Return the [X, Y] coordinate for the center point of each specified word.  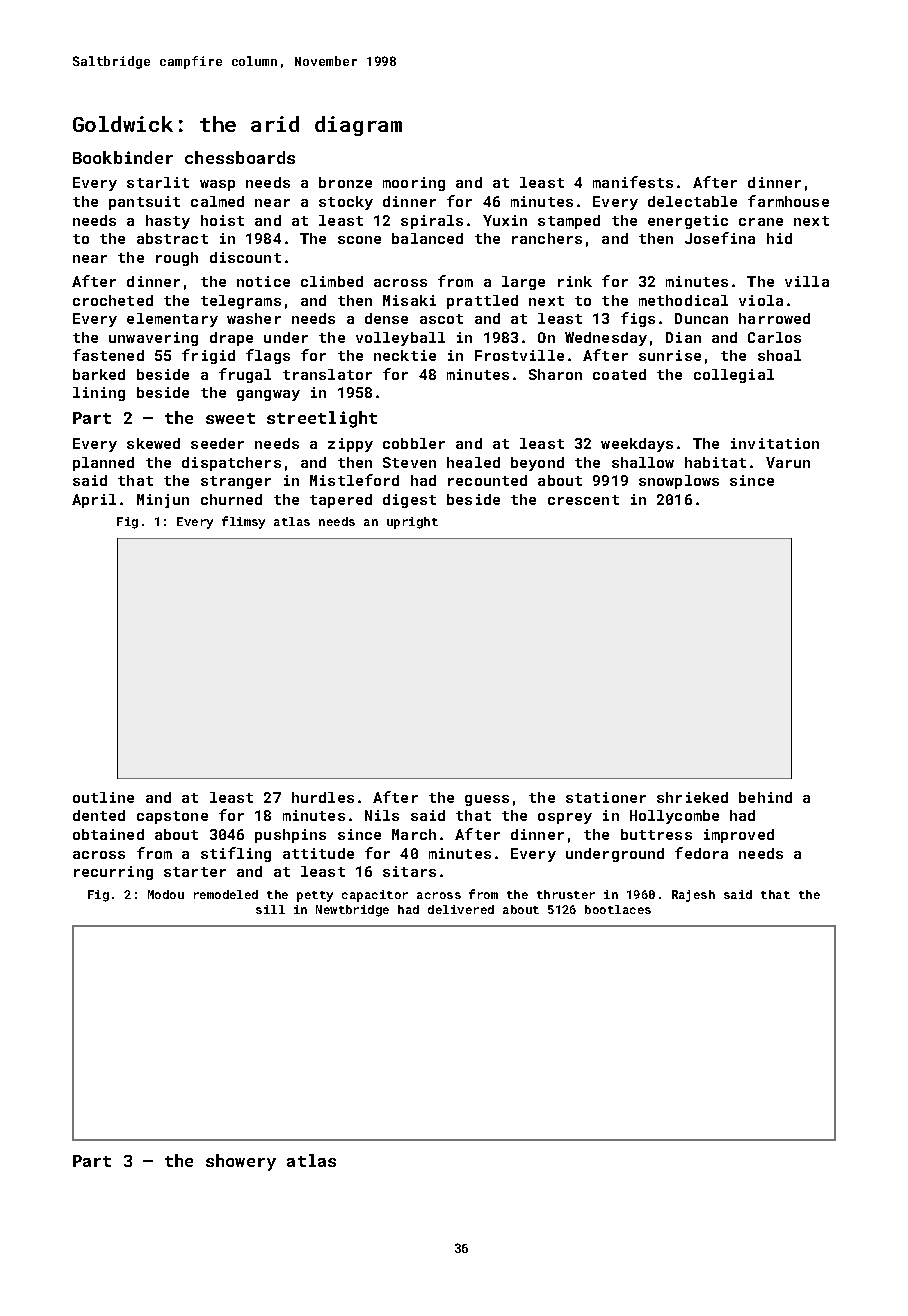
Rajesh [693, 896]
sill [270, 909]
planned [103, 464]
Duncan [701, 318]
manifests [633, 182]
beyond [537, 464]
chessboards [240, 157]
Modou [166, 894]
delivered [461, 909]
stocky [346, 203]
